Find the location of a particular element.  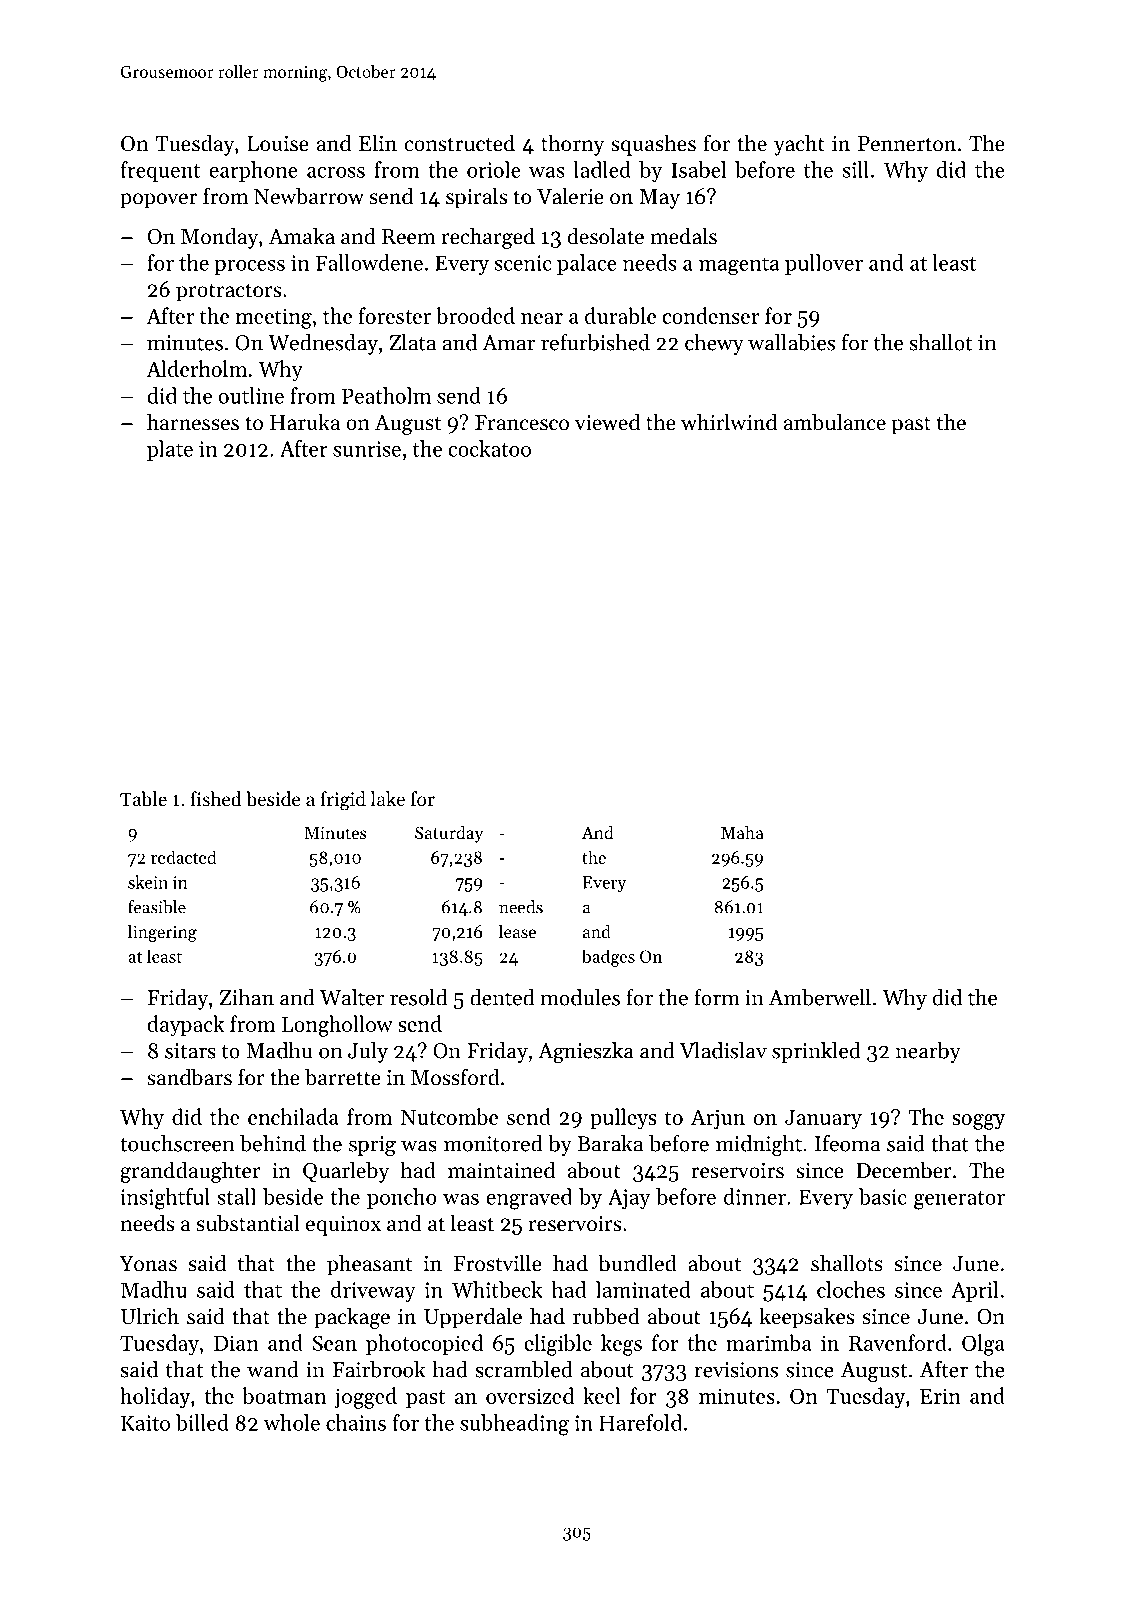

redacted is located at coordinates (183, 857).
